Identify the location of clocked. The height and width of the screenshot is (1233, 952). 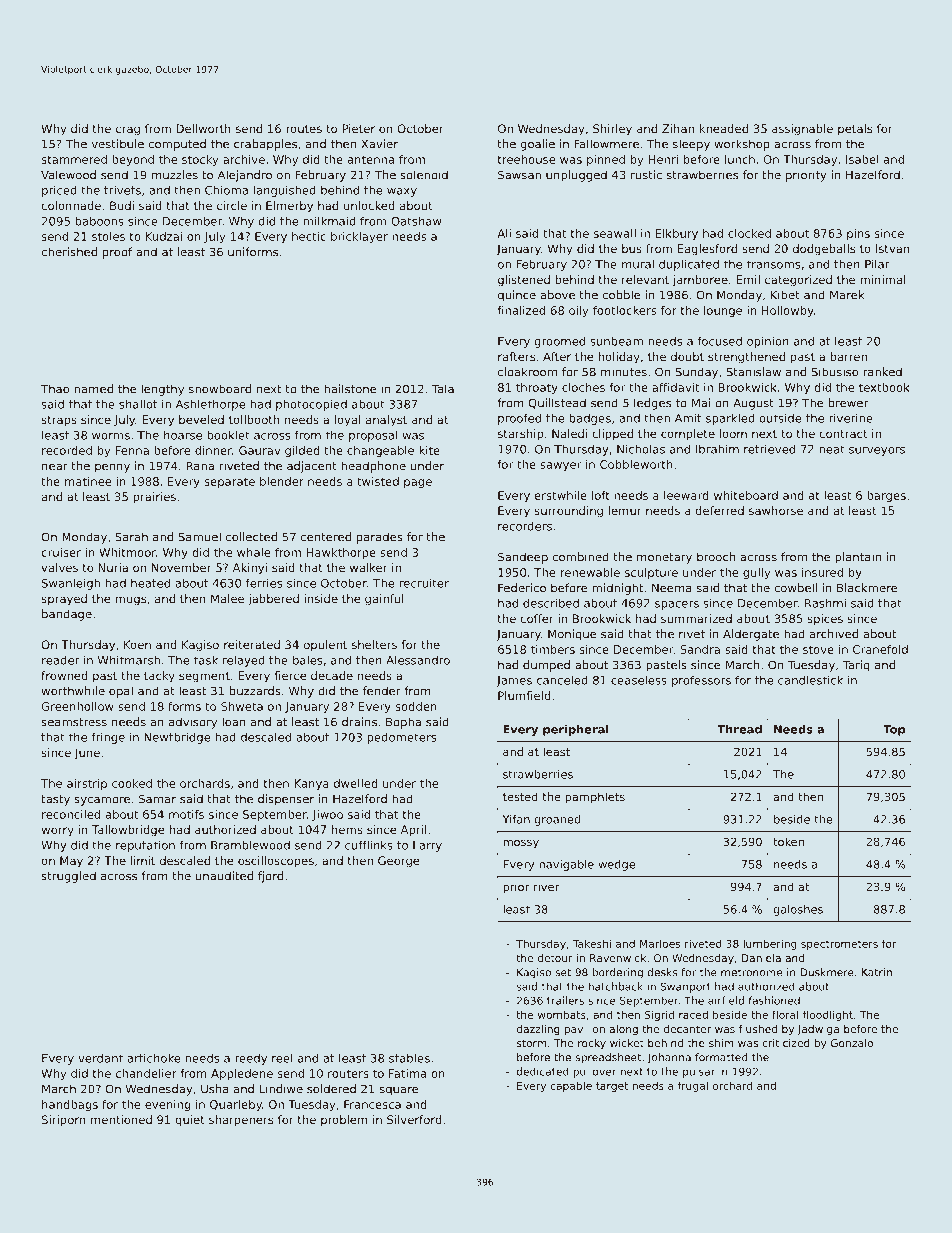
(749, 233).
